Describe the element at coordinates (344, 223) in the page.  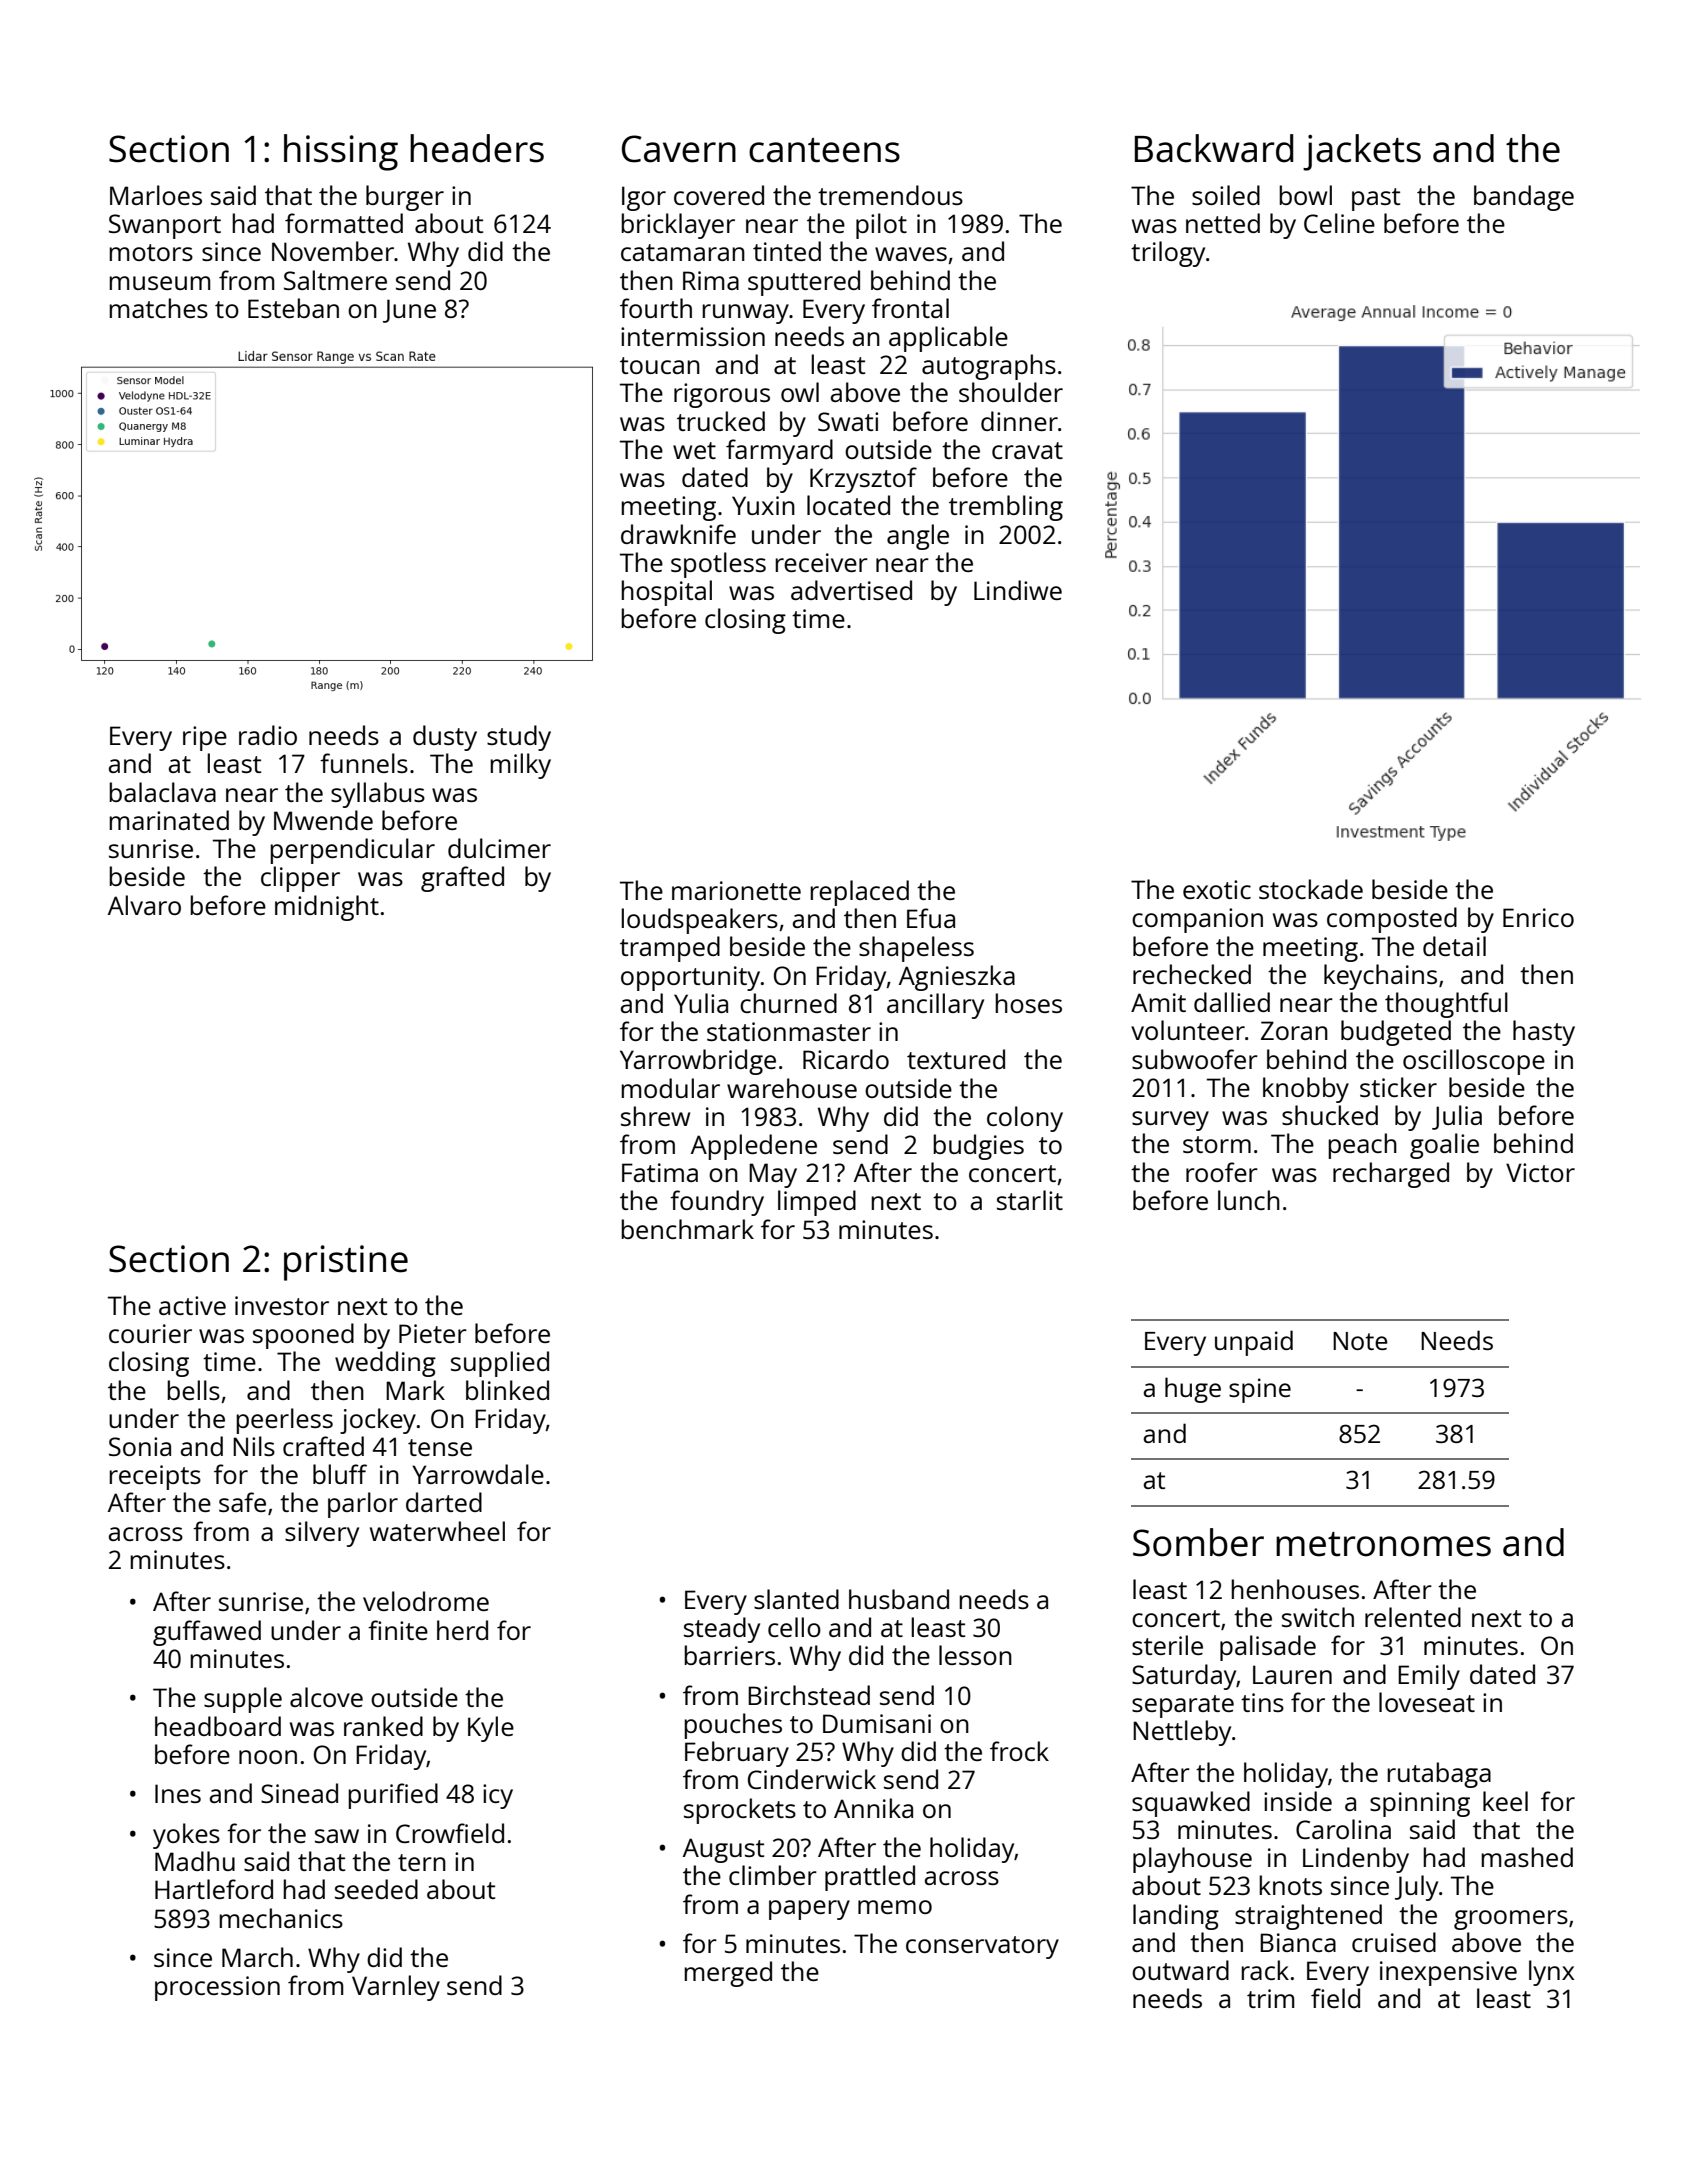
I see `formatted` at that location.
